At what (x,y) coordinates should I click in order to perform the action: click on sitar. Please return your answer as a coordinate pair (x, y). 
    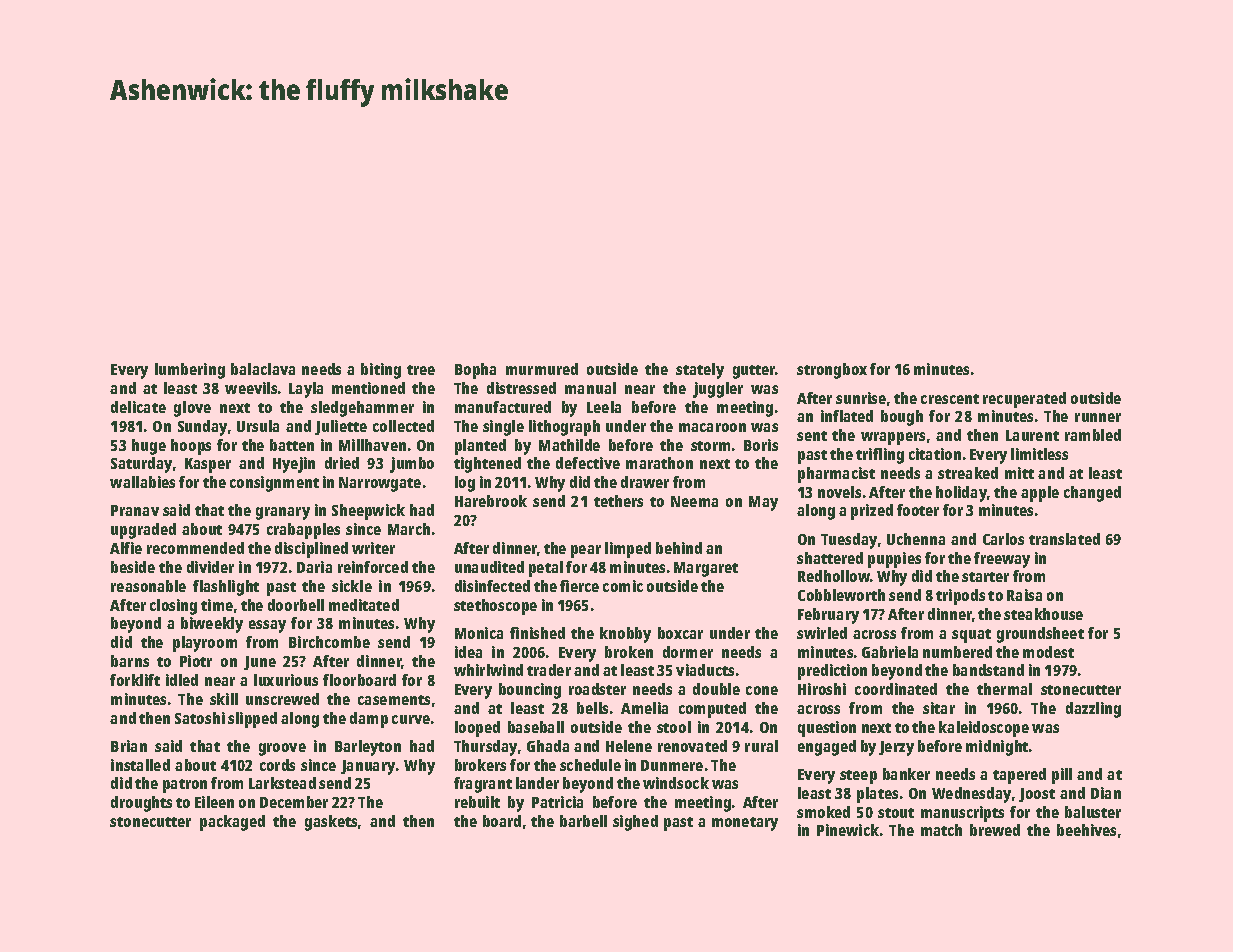
    Looking at the image, I should click on (939, 708).
